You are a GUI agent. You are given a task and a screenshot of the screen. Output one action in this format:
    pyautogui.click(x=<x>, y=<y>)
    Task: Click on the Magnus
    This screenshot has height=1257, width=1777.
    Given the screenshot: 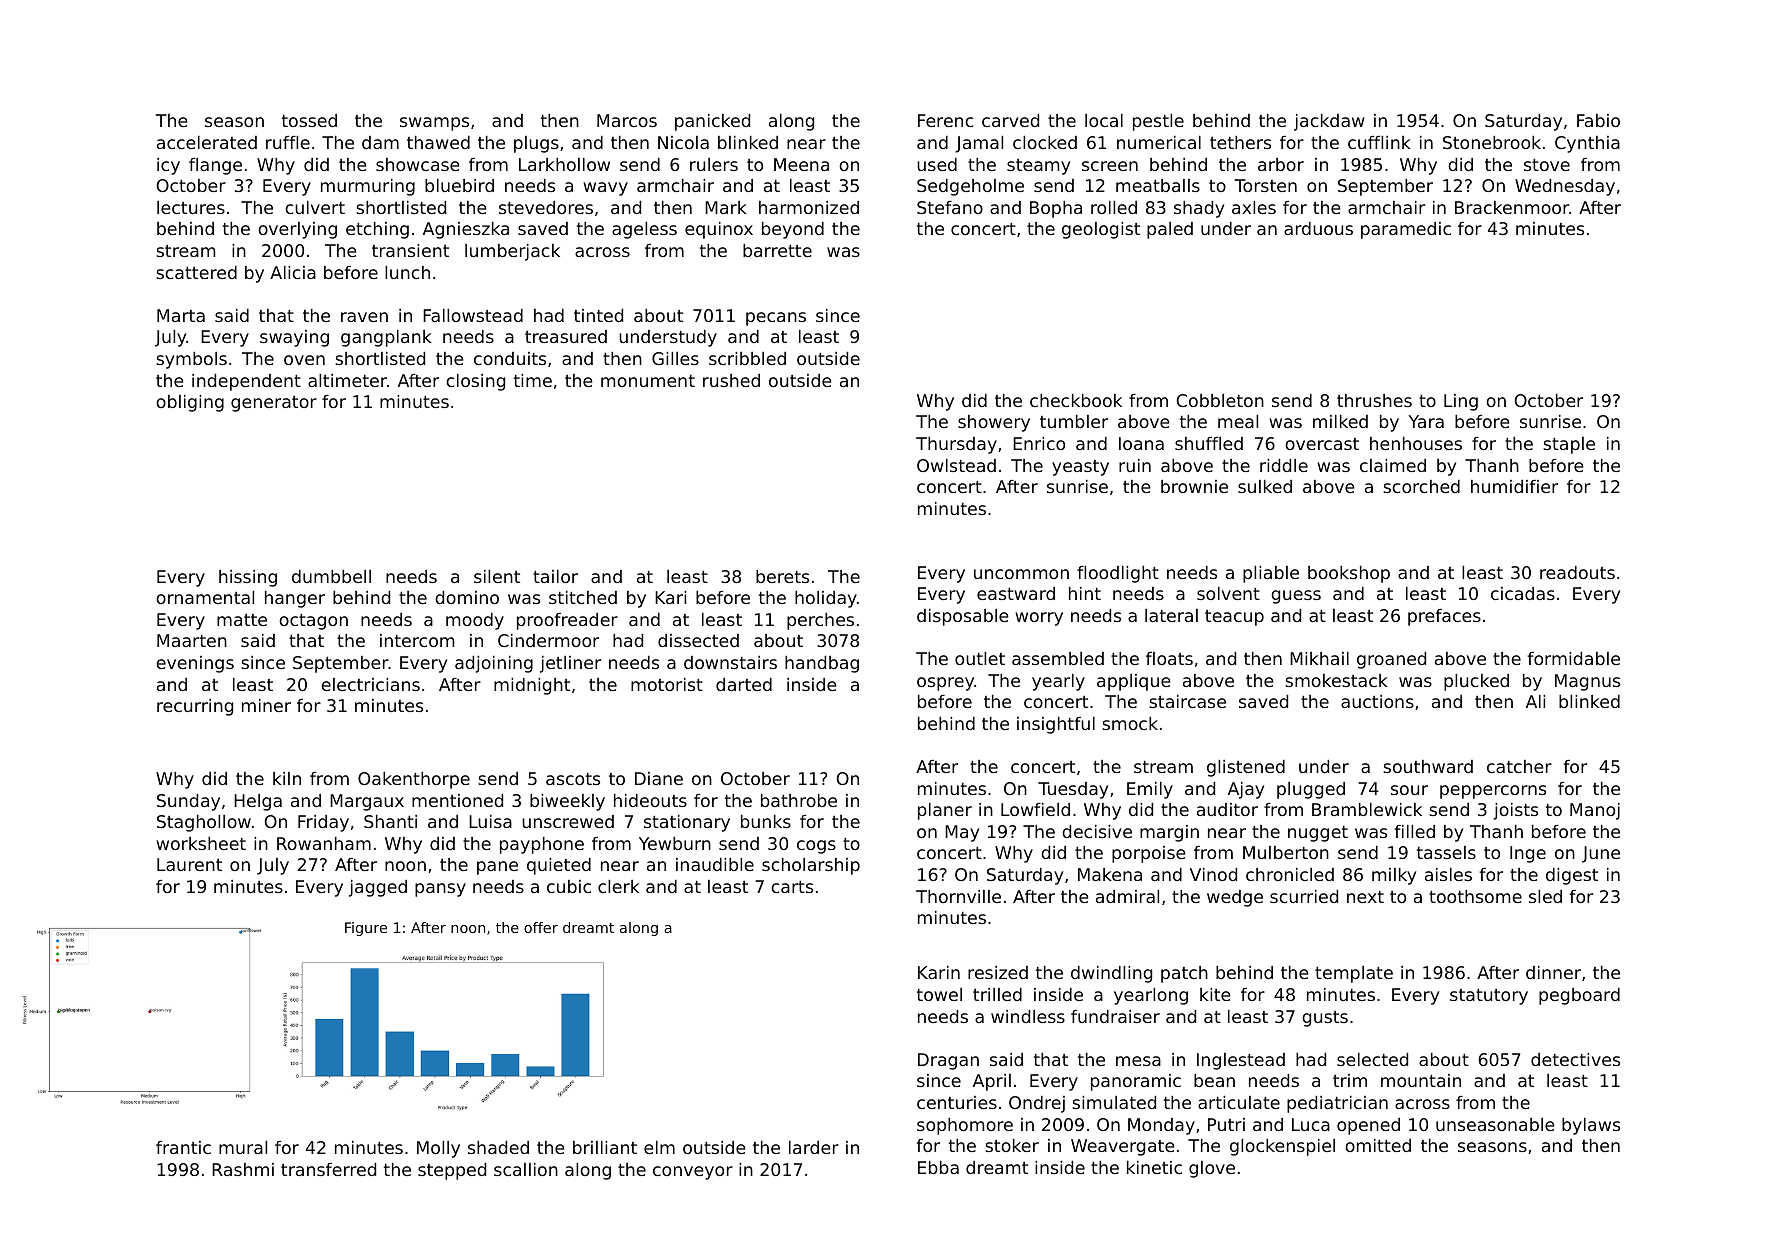 What is the action you would take?
    pyautogui.click(x=1587, y=682)
